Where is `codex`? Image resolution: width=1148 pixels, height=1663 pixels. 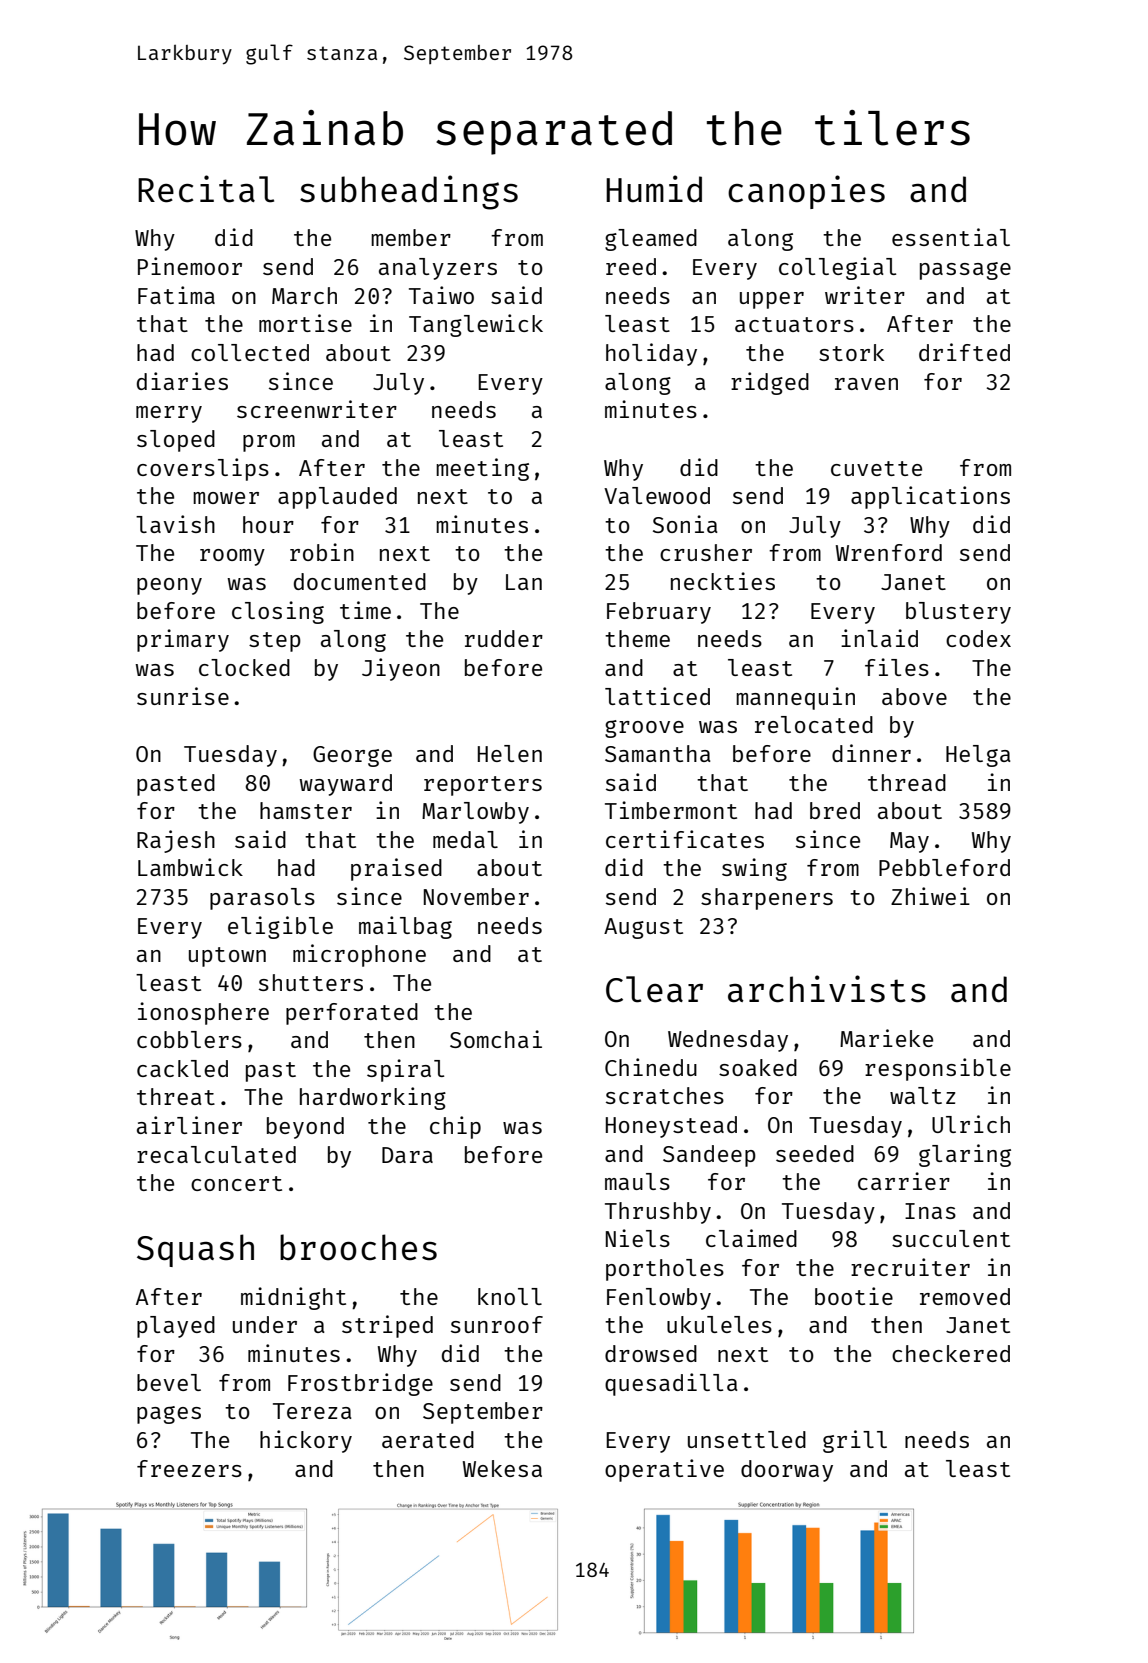
codex is located at coordinates (978, 638).
